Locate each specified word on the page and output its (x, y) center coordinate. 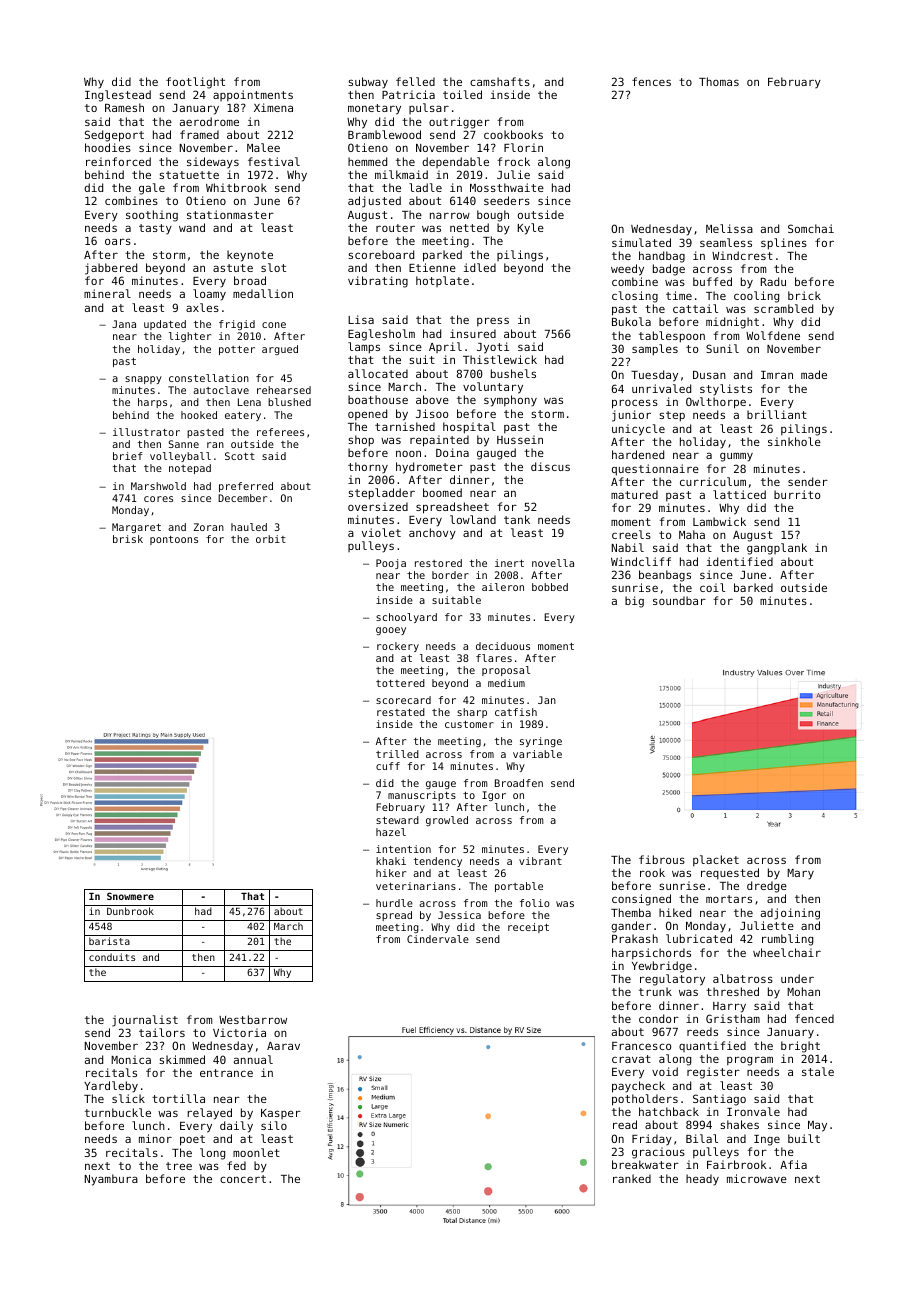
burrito (797, 494)
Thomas (719, 81)
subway (368, 83)
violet (381, 532)
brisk (128, 539)
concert (243, 1179)
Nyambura (111, 1180)
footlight (195, 83)
